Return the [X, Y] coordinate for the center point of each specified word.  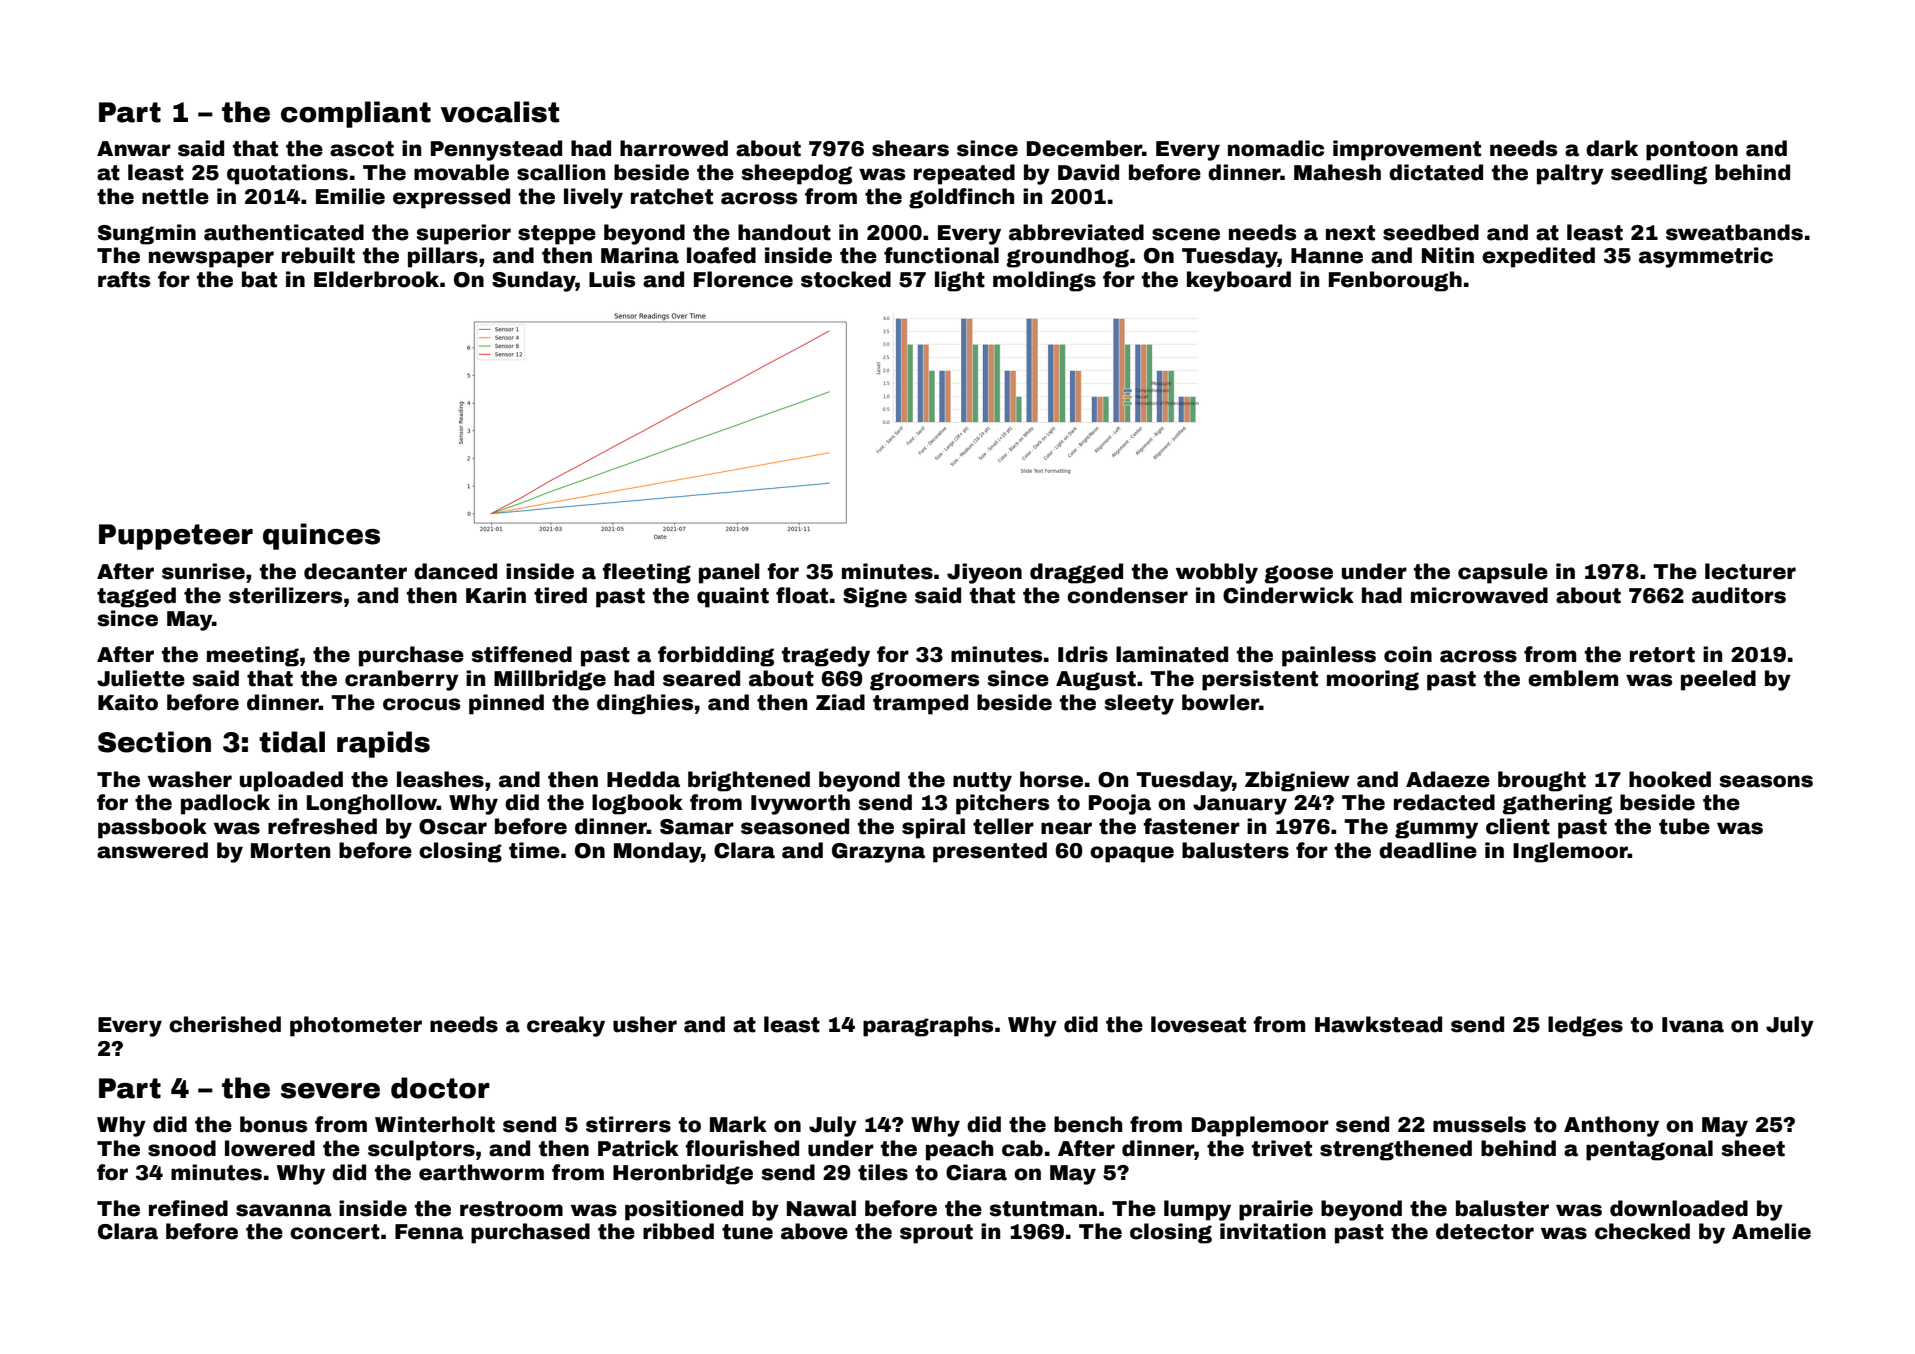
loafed [721, 255]
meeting [253, 656]
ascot [362, 149]
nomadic [1276, 148]
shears [910, 148]
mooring [1373, 680]
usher [645, 1024]
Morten [290, 851]
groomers [924, 681]
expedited [1538, 257]
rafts [124, 279]
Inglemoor [1570, 852]
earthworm [481, 1172]
